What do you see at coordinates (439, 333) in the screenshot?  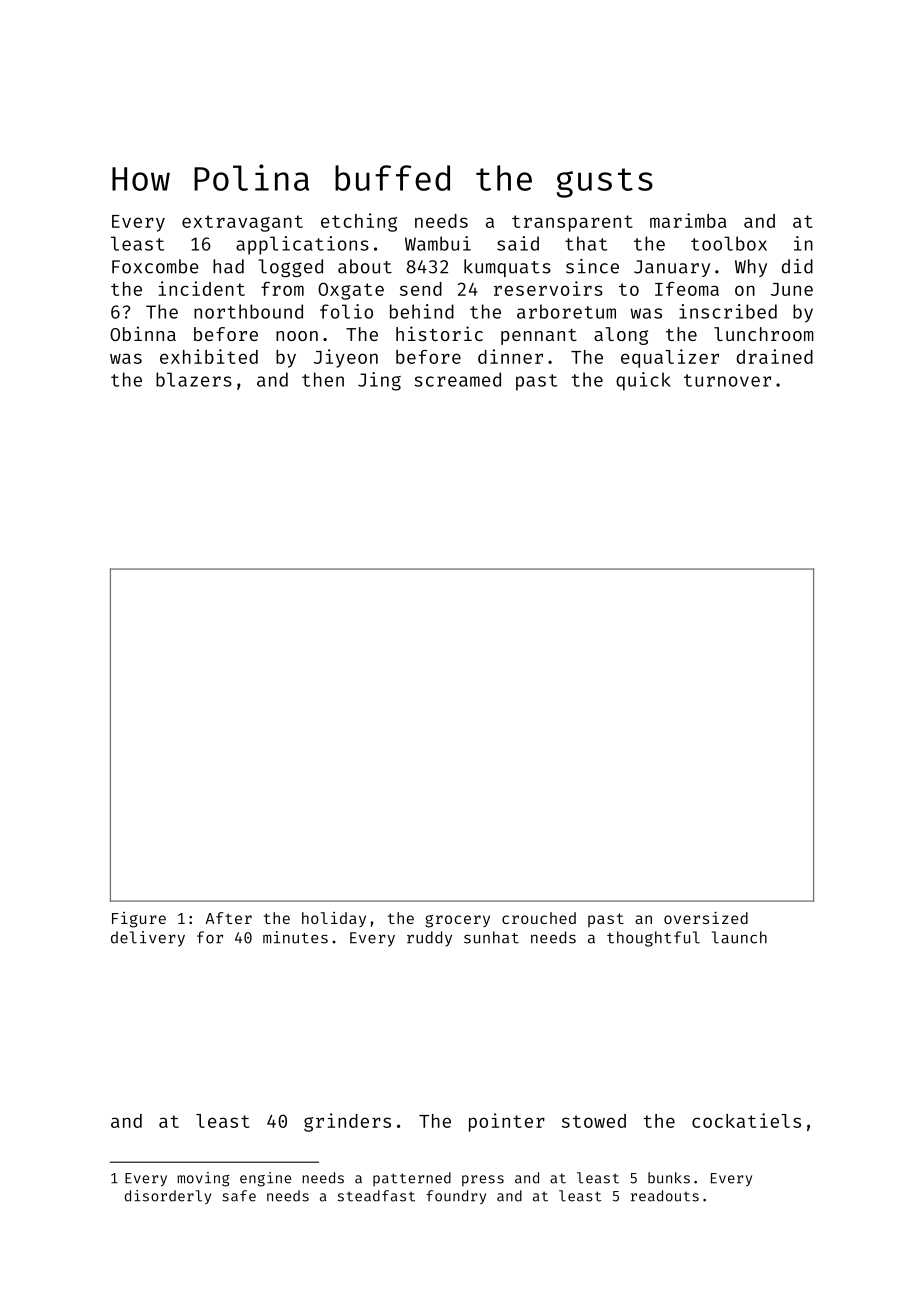 I see `historic` at bounding box center [439, 333].
